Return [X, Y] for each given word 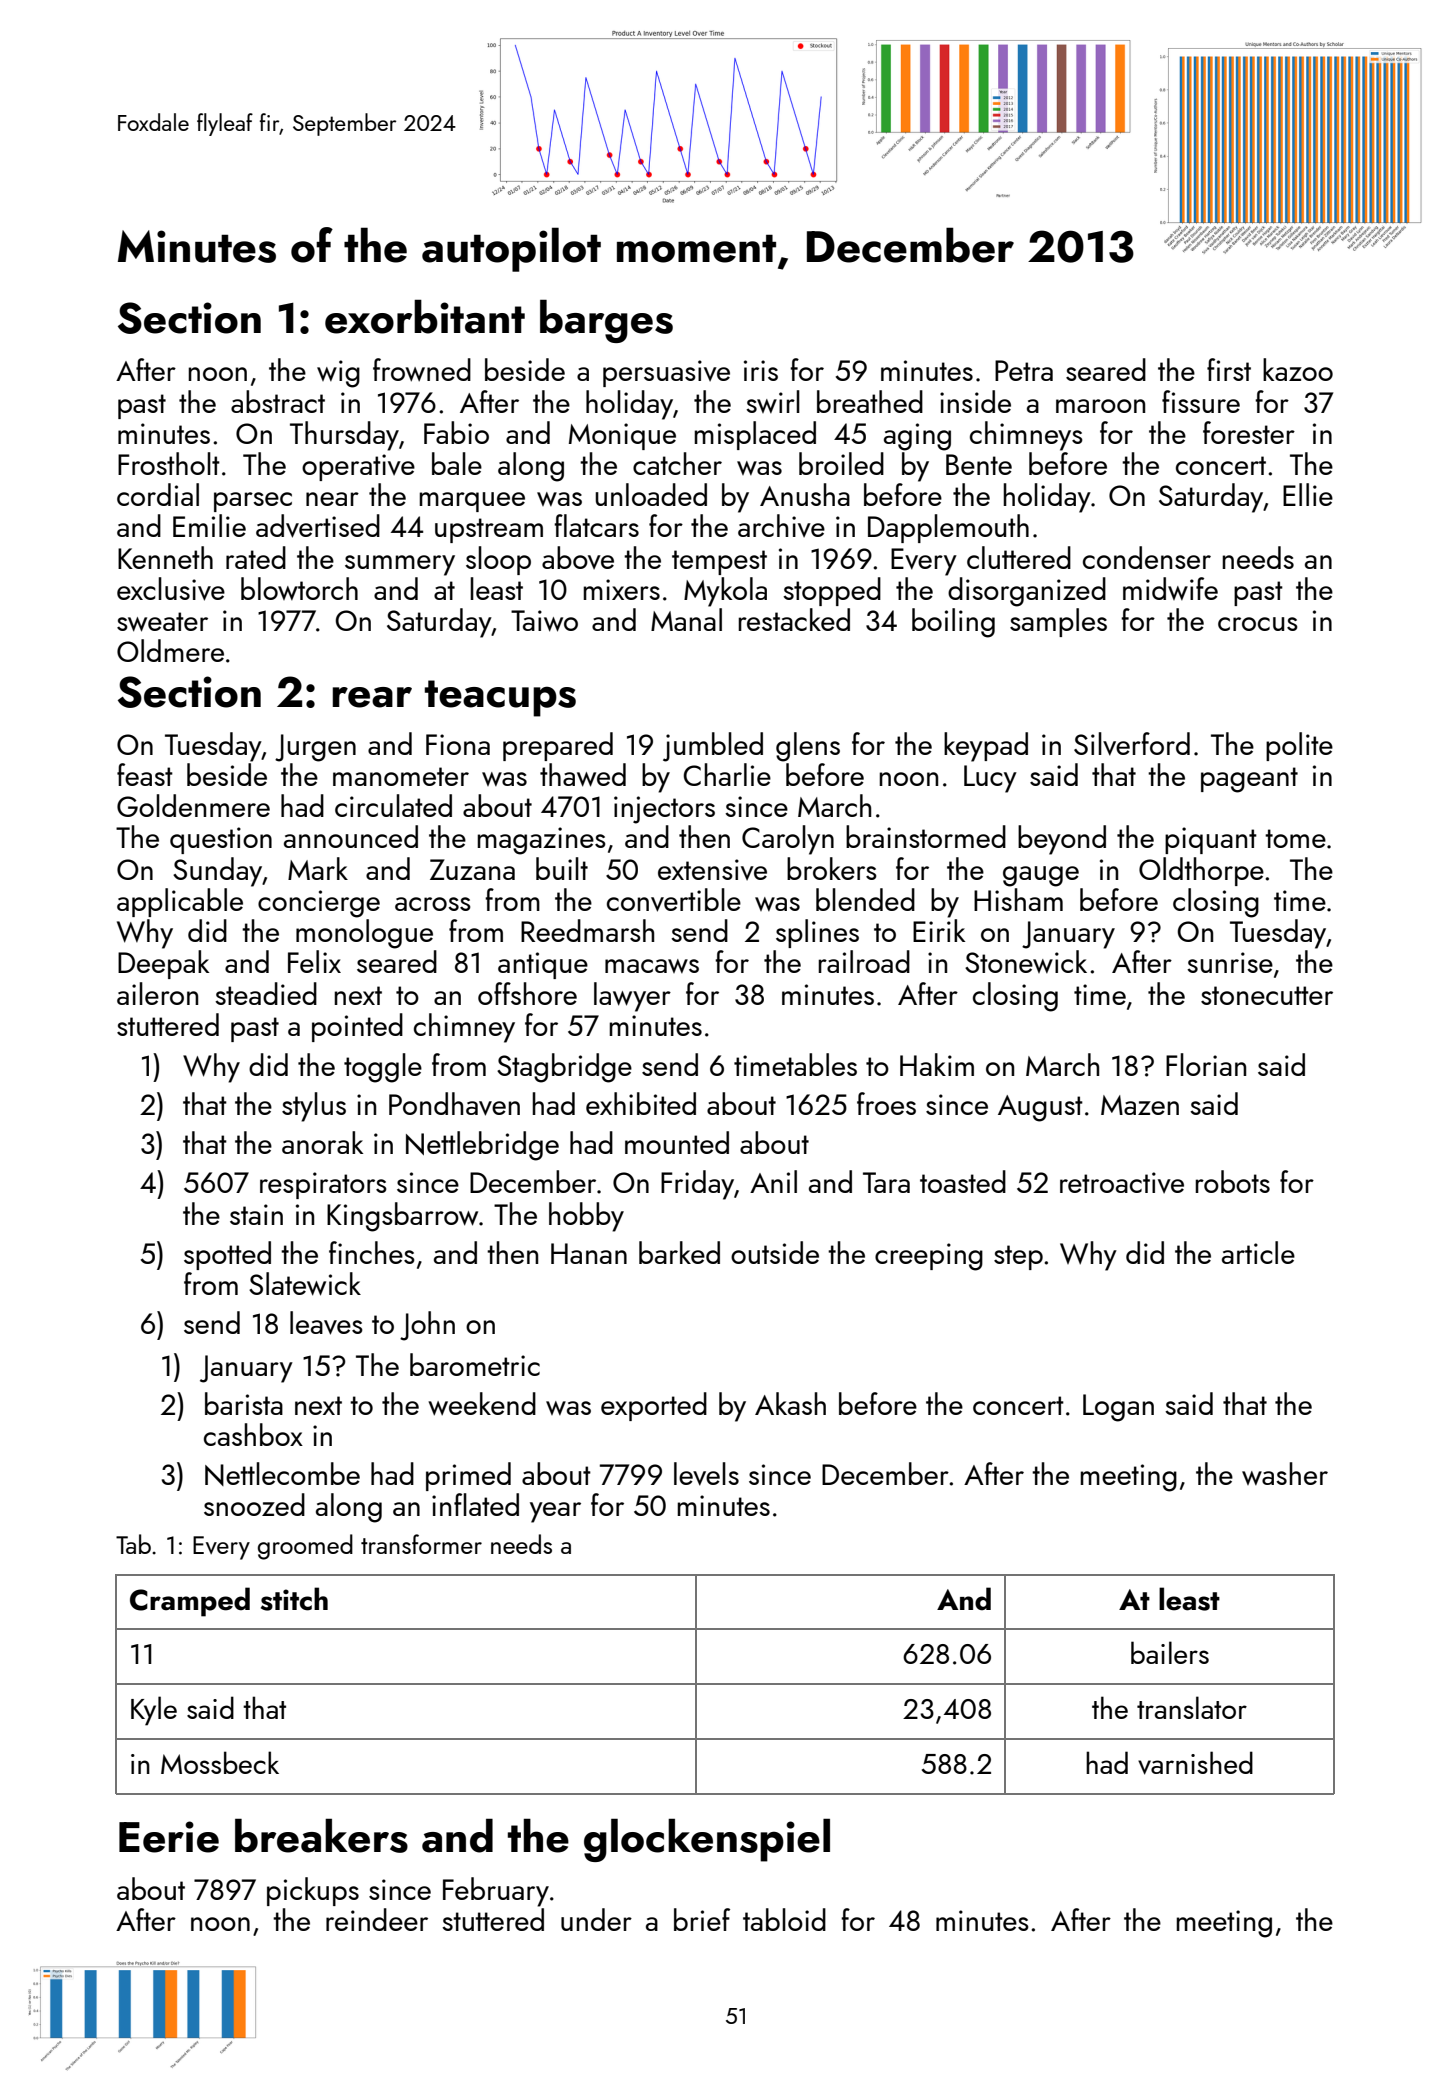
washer [1285, 1473]
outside [775, 1252]
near [332, 499]
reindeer [377, 1919]
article [1258, 1252]
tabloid [784, 1919]
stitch [294, 1599]
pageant [1249, 780]
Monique [622, 436]
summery [400, 565]
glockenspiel [707, 1840]
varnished [1195, 1763]
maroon [1100, 406]
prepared [558, 746]
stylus [314, 1107]
